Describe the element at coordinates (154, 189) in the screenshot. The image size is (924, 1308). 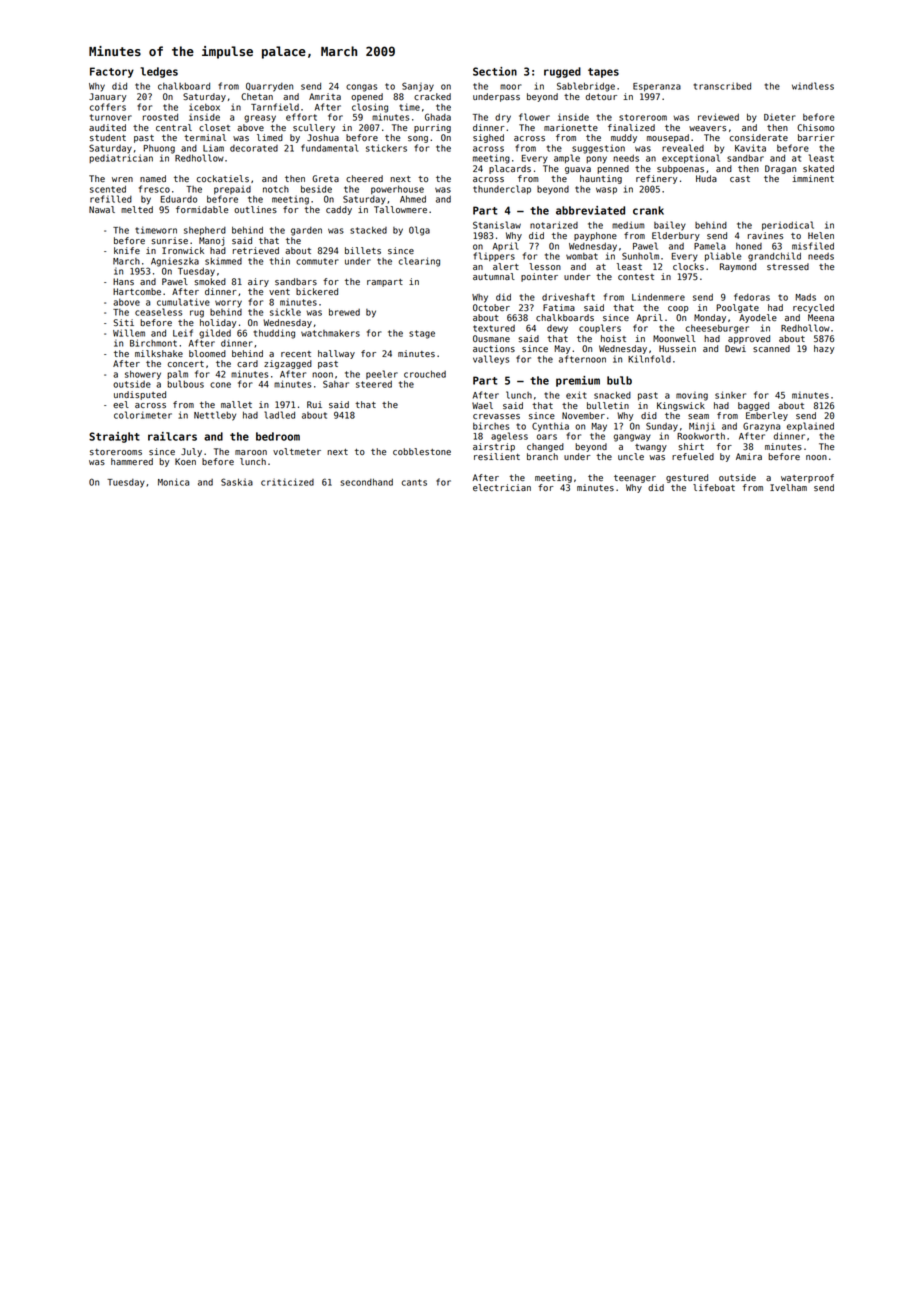
I see `fresco` at that location.
